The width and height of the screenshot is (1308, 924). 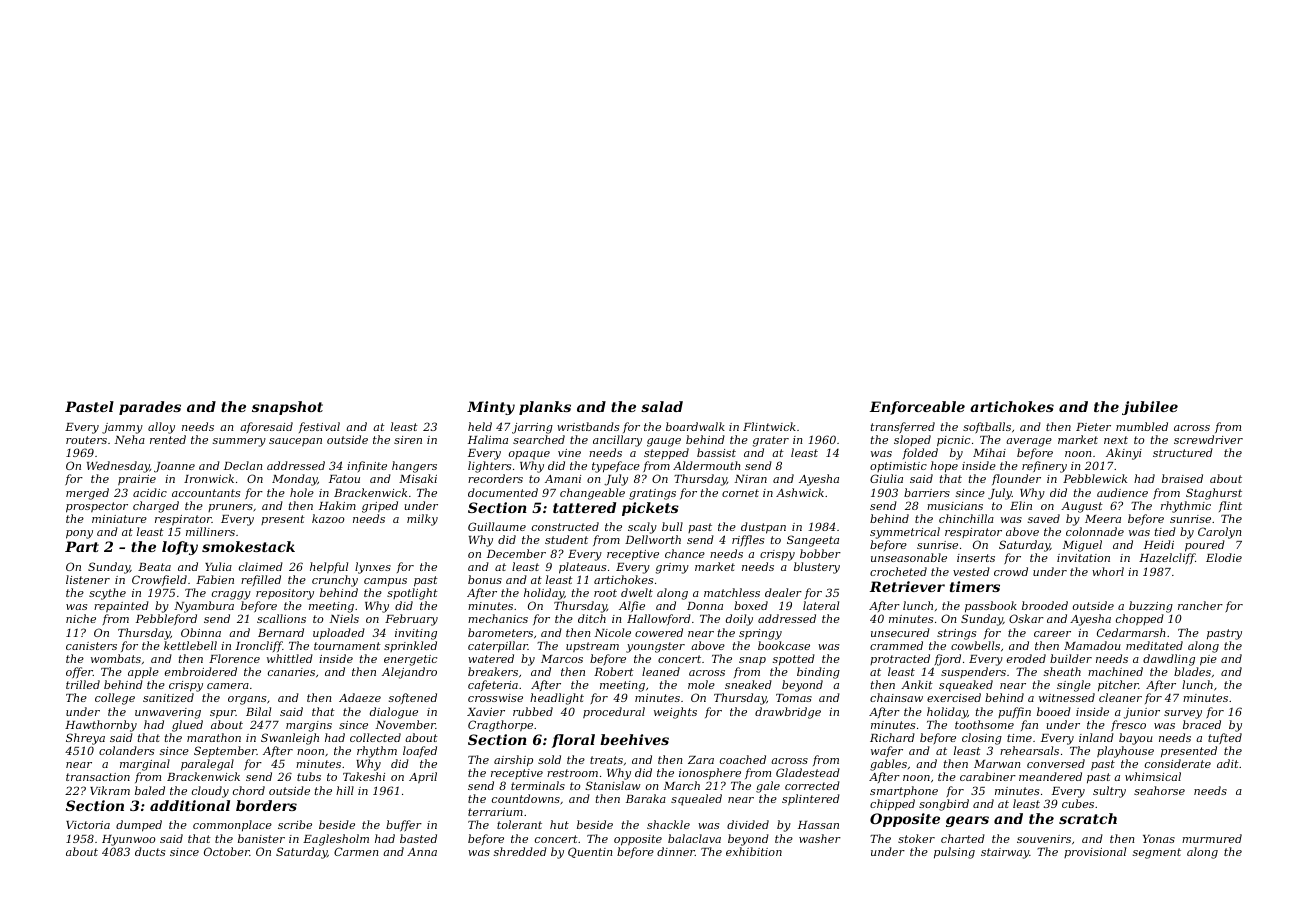 What do you see at coordinates (1159, 790) in the screenshot?
I see `seahorse` at bounding box center [1159, 790].
